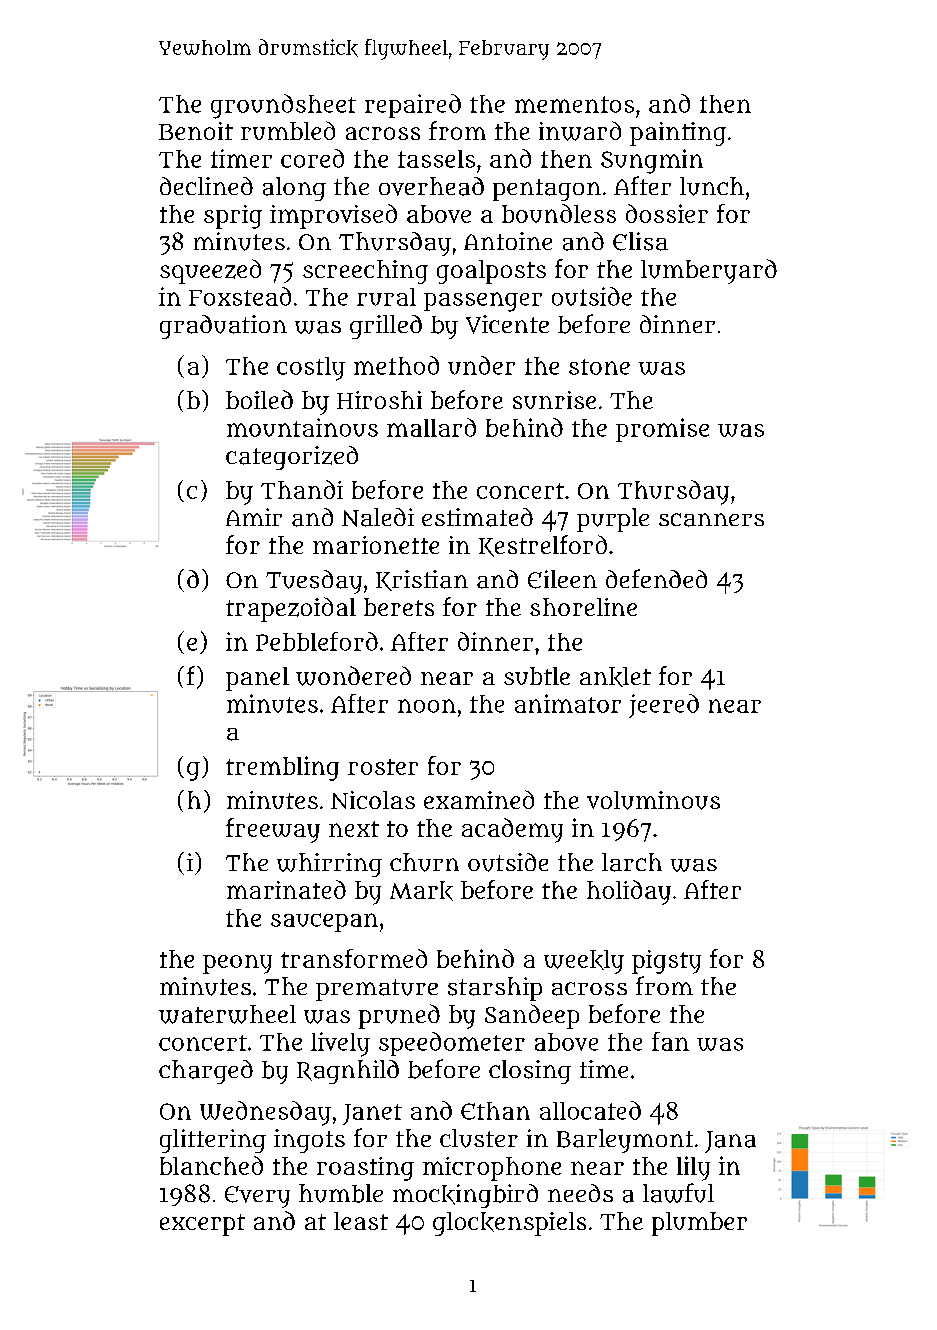 The image size is (937, 1330). I want to click on subtle, so click(537, 676).
